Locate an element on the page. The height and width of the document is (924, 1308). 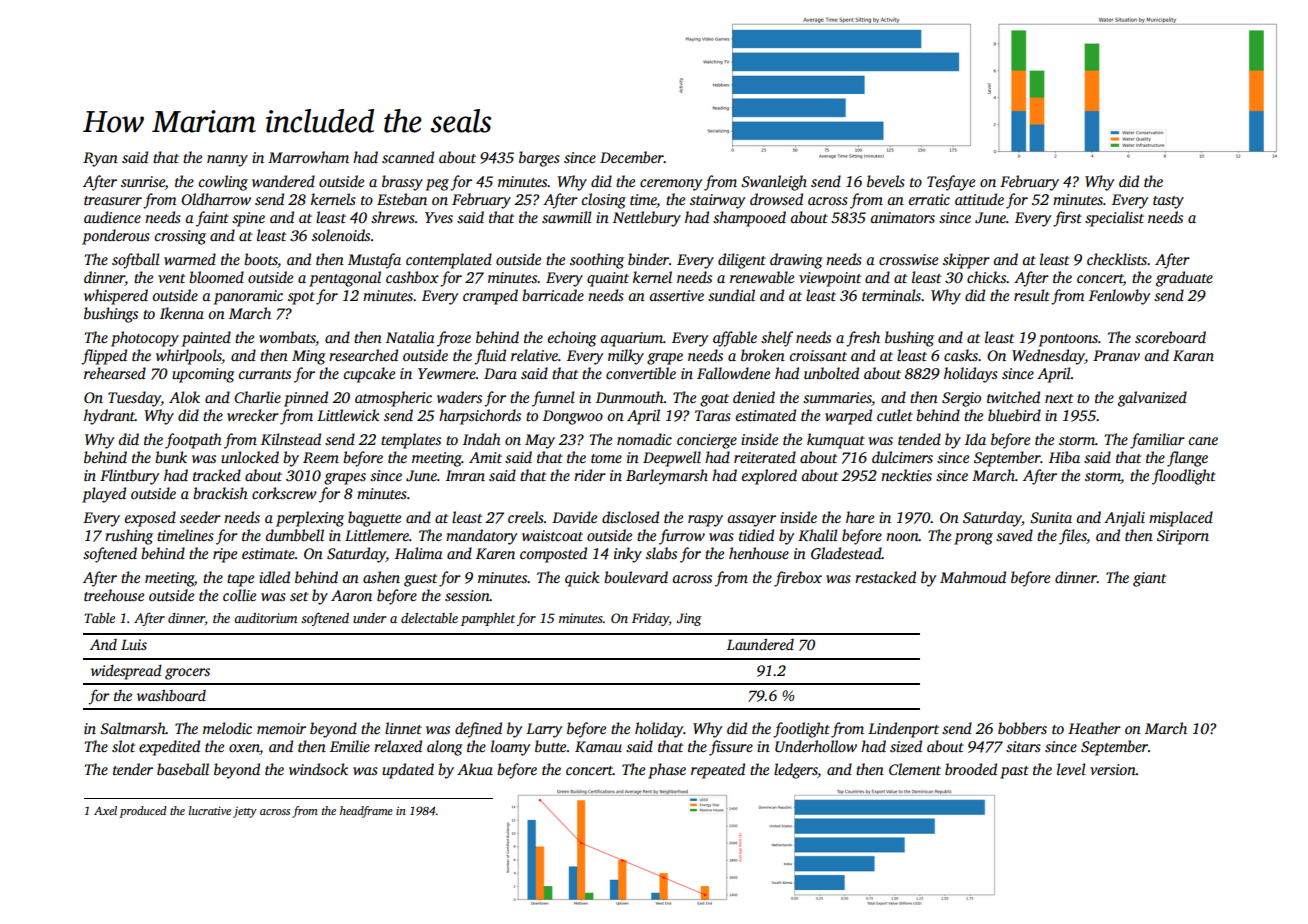
attitude is located at coordinates (979, 199).
